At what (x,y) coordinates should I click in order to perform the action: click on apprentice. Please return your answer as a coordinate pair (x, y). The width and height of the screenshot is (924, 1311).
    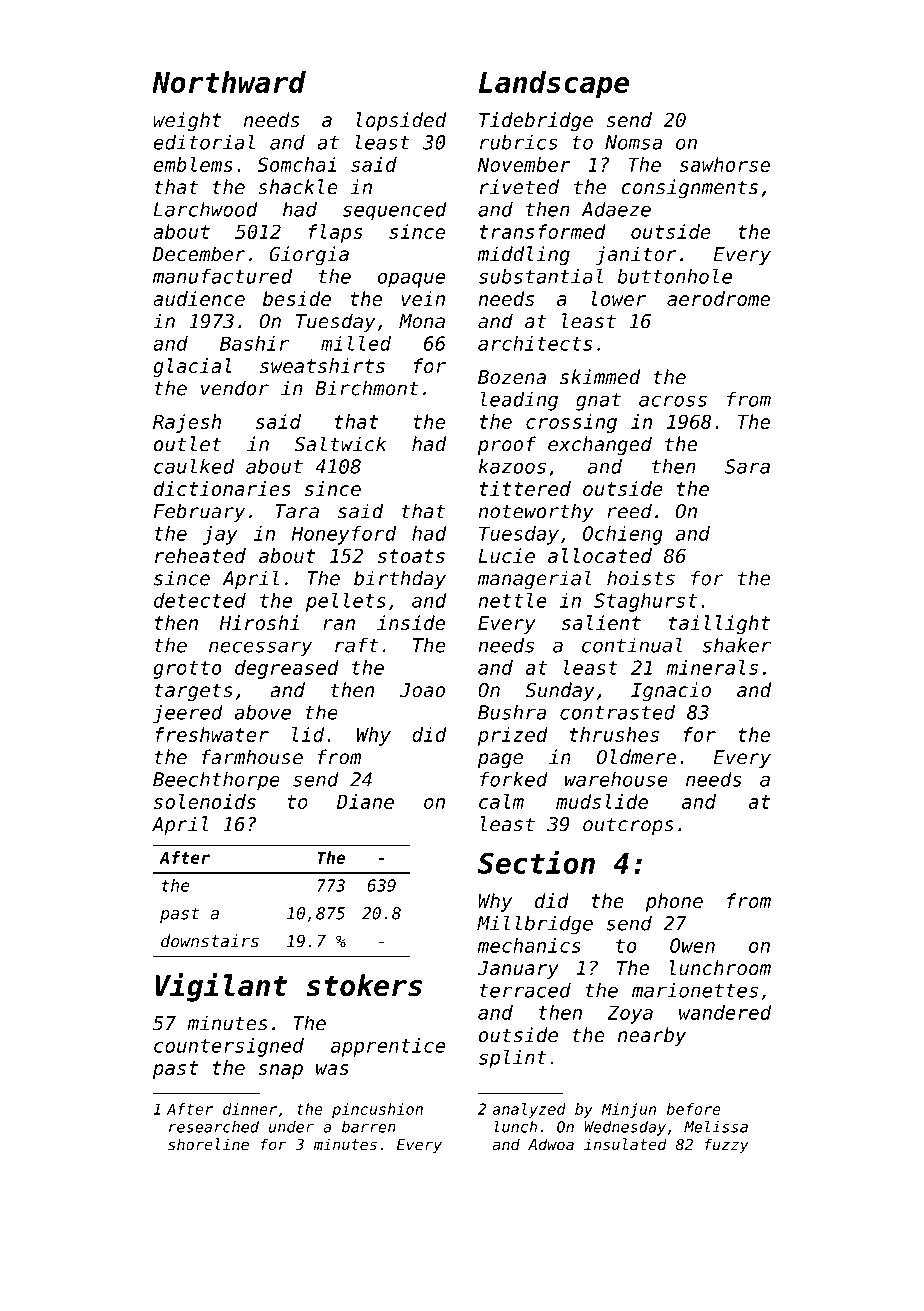
    Looking at the image, I should click on (388, 1047).
